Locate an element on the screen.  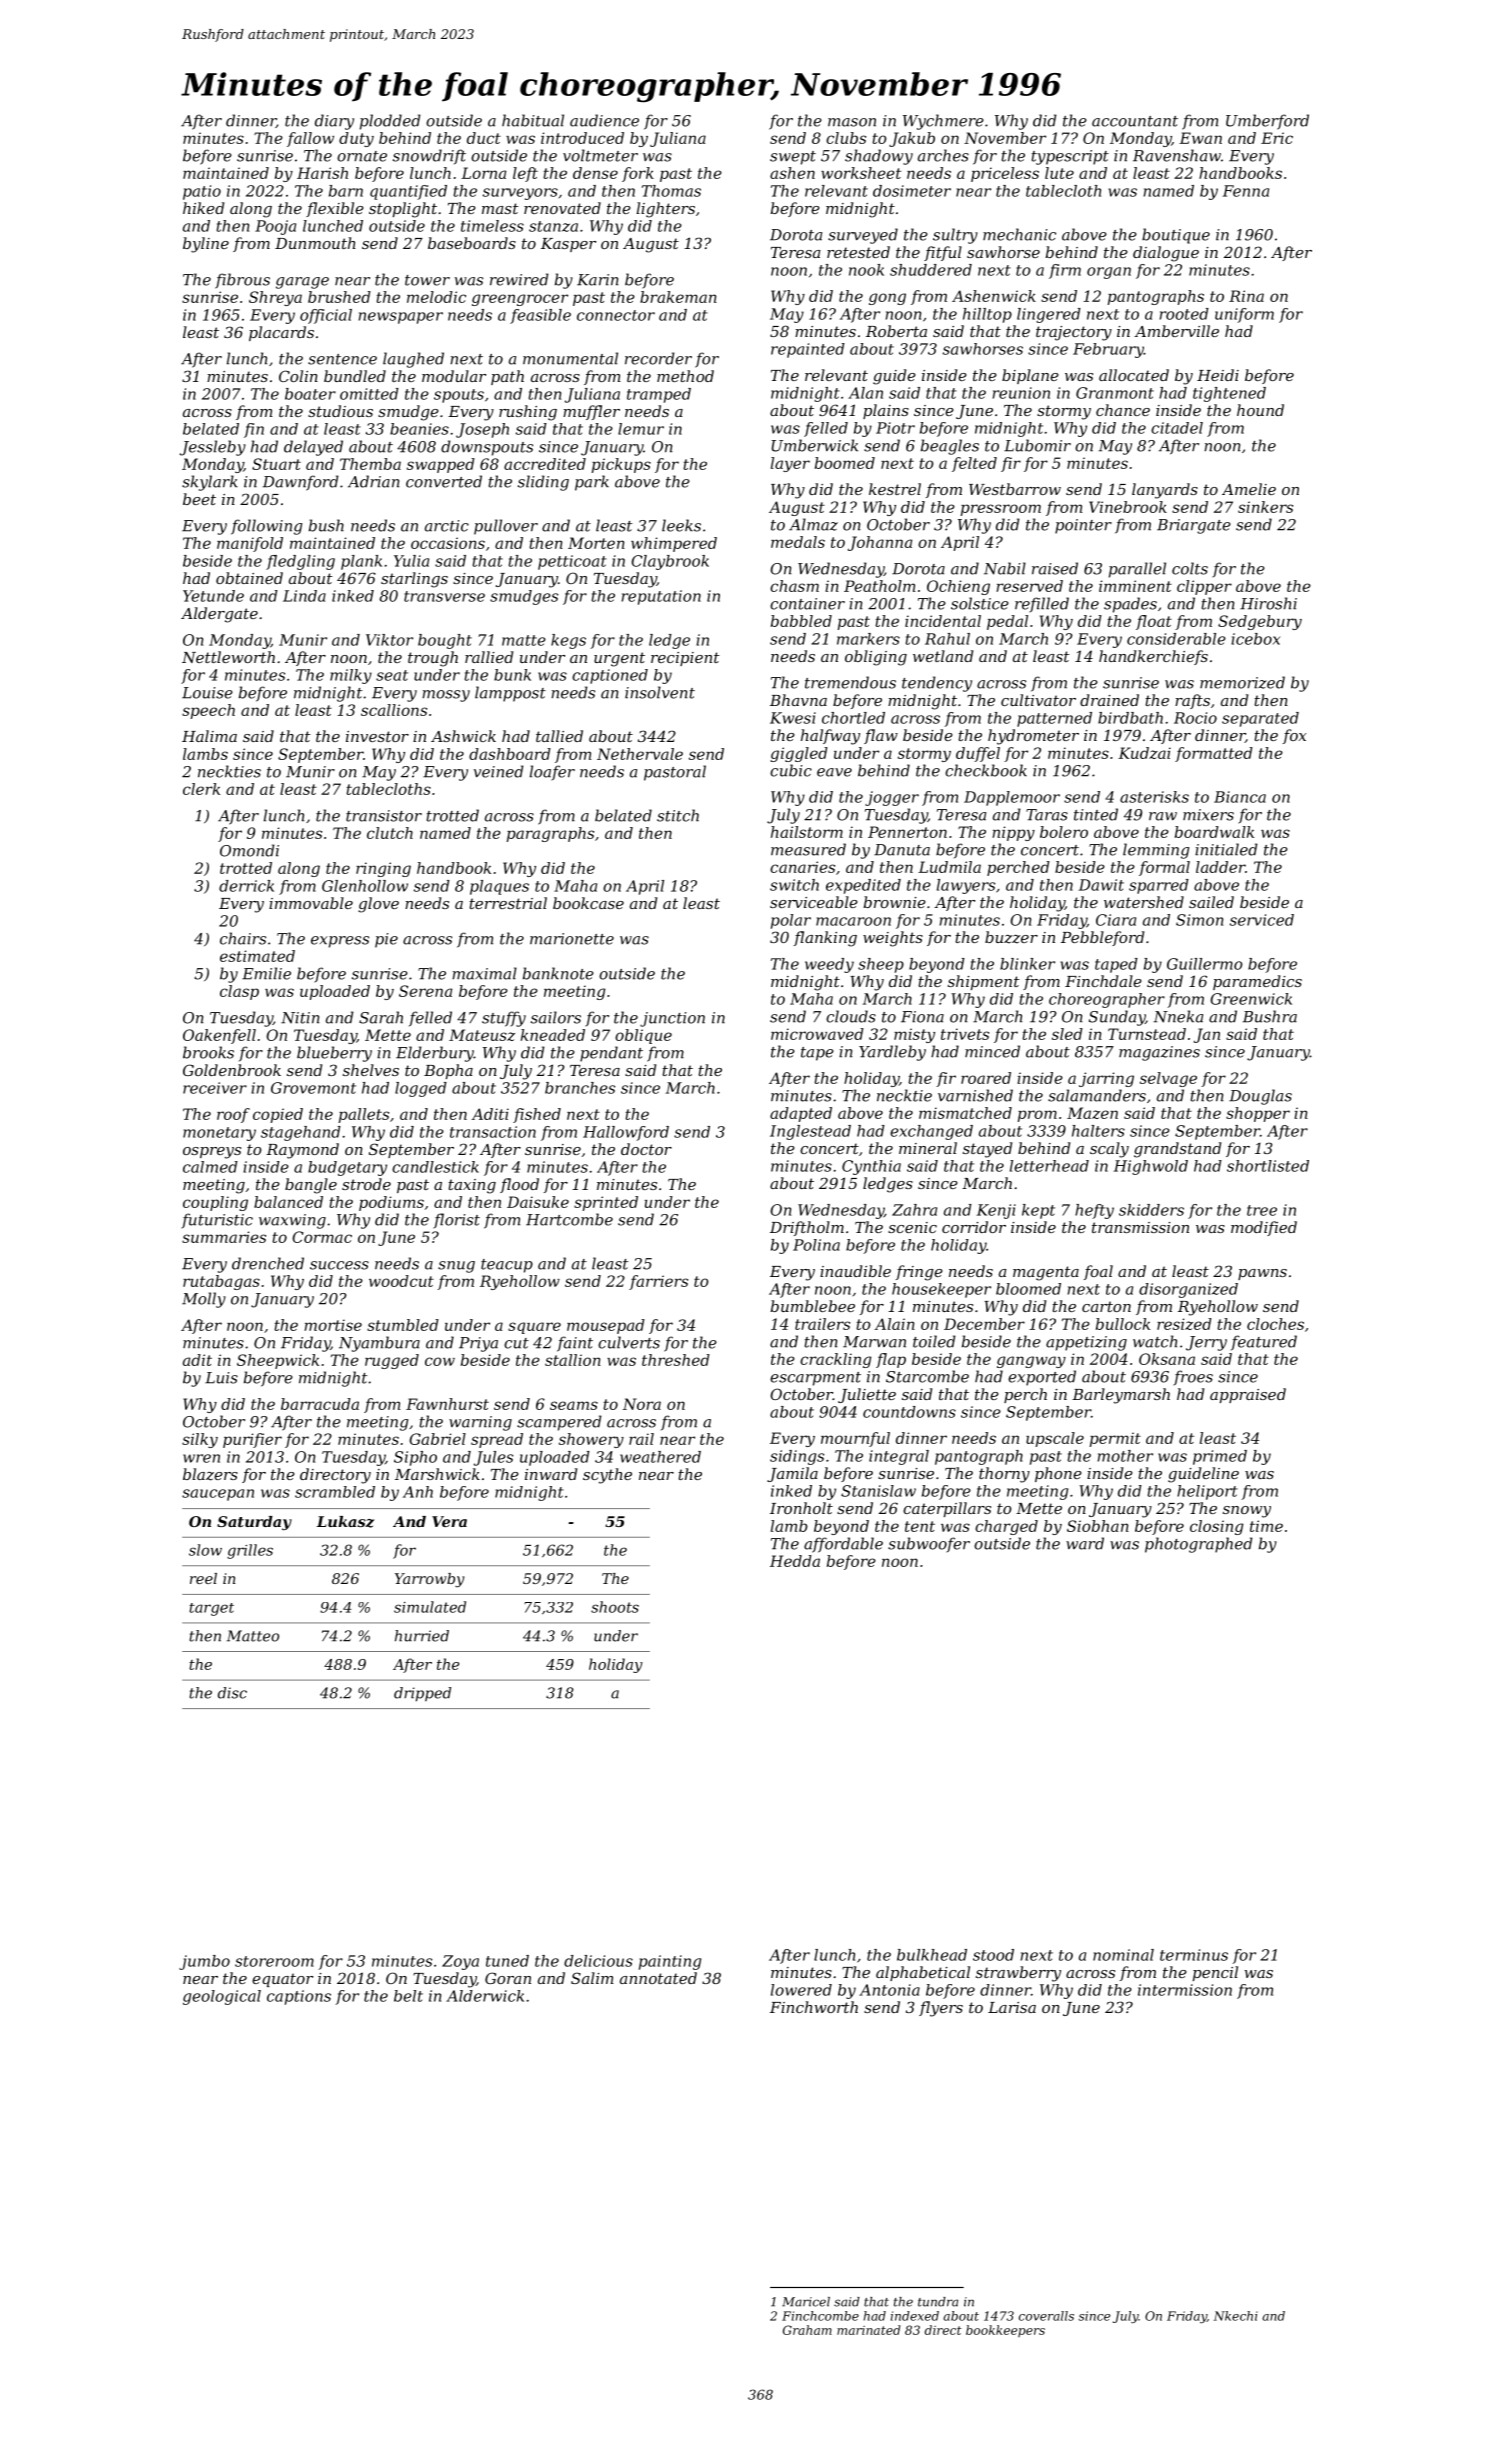
sled is located at coordinates (1067, 1034).
